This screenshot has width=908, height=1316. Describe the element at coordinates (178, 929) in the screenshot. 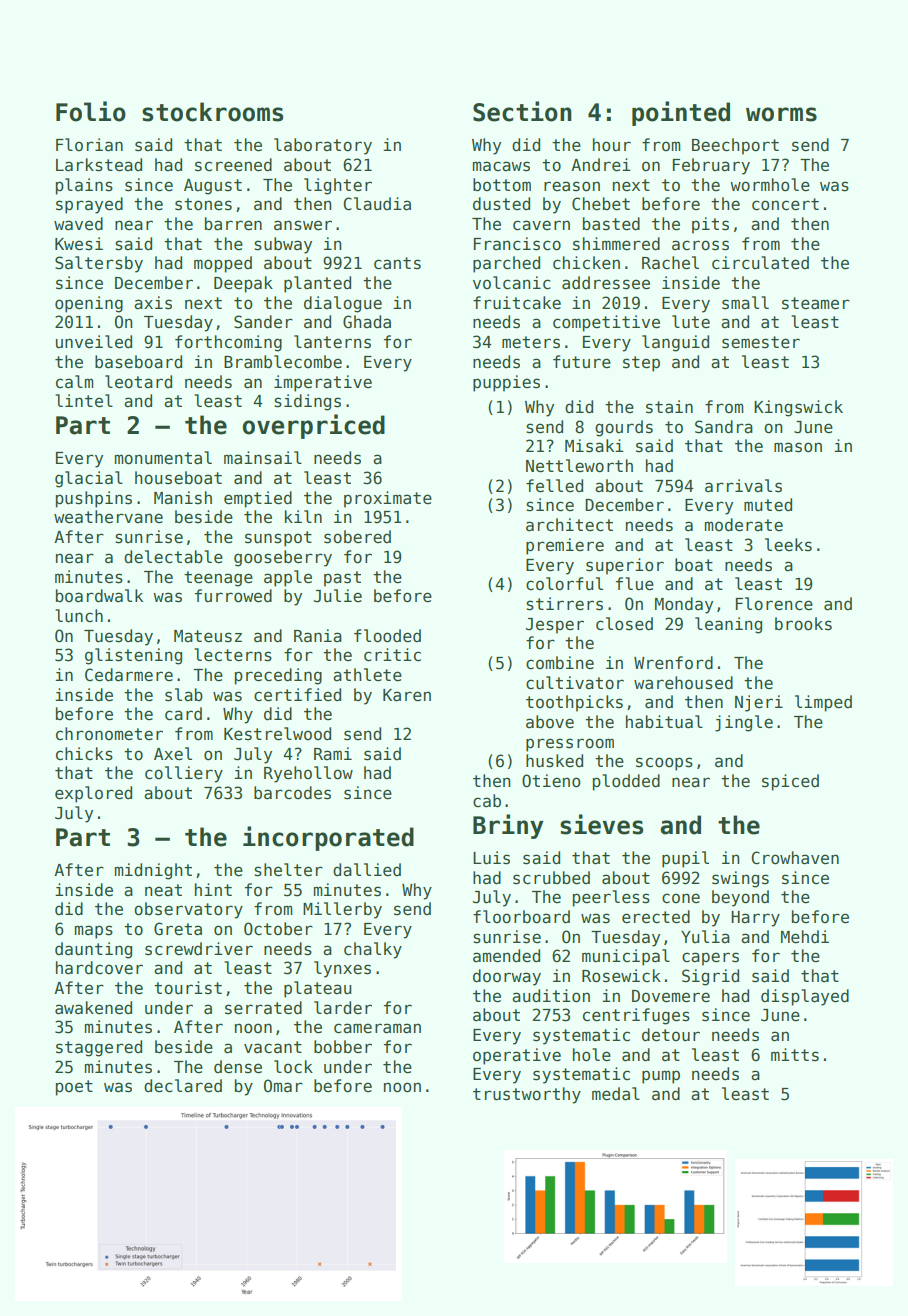

I see `Greta` at that location.
